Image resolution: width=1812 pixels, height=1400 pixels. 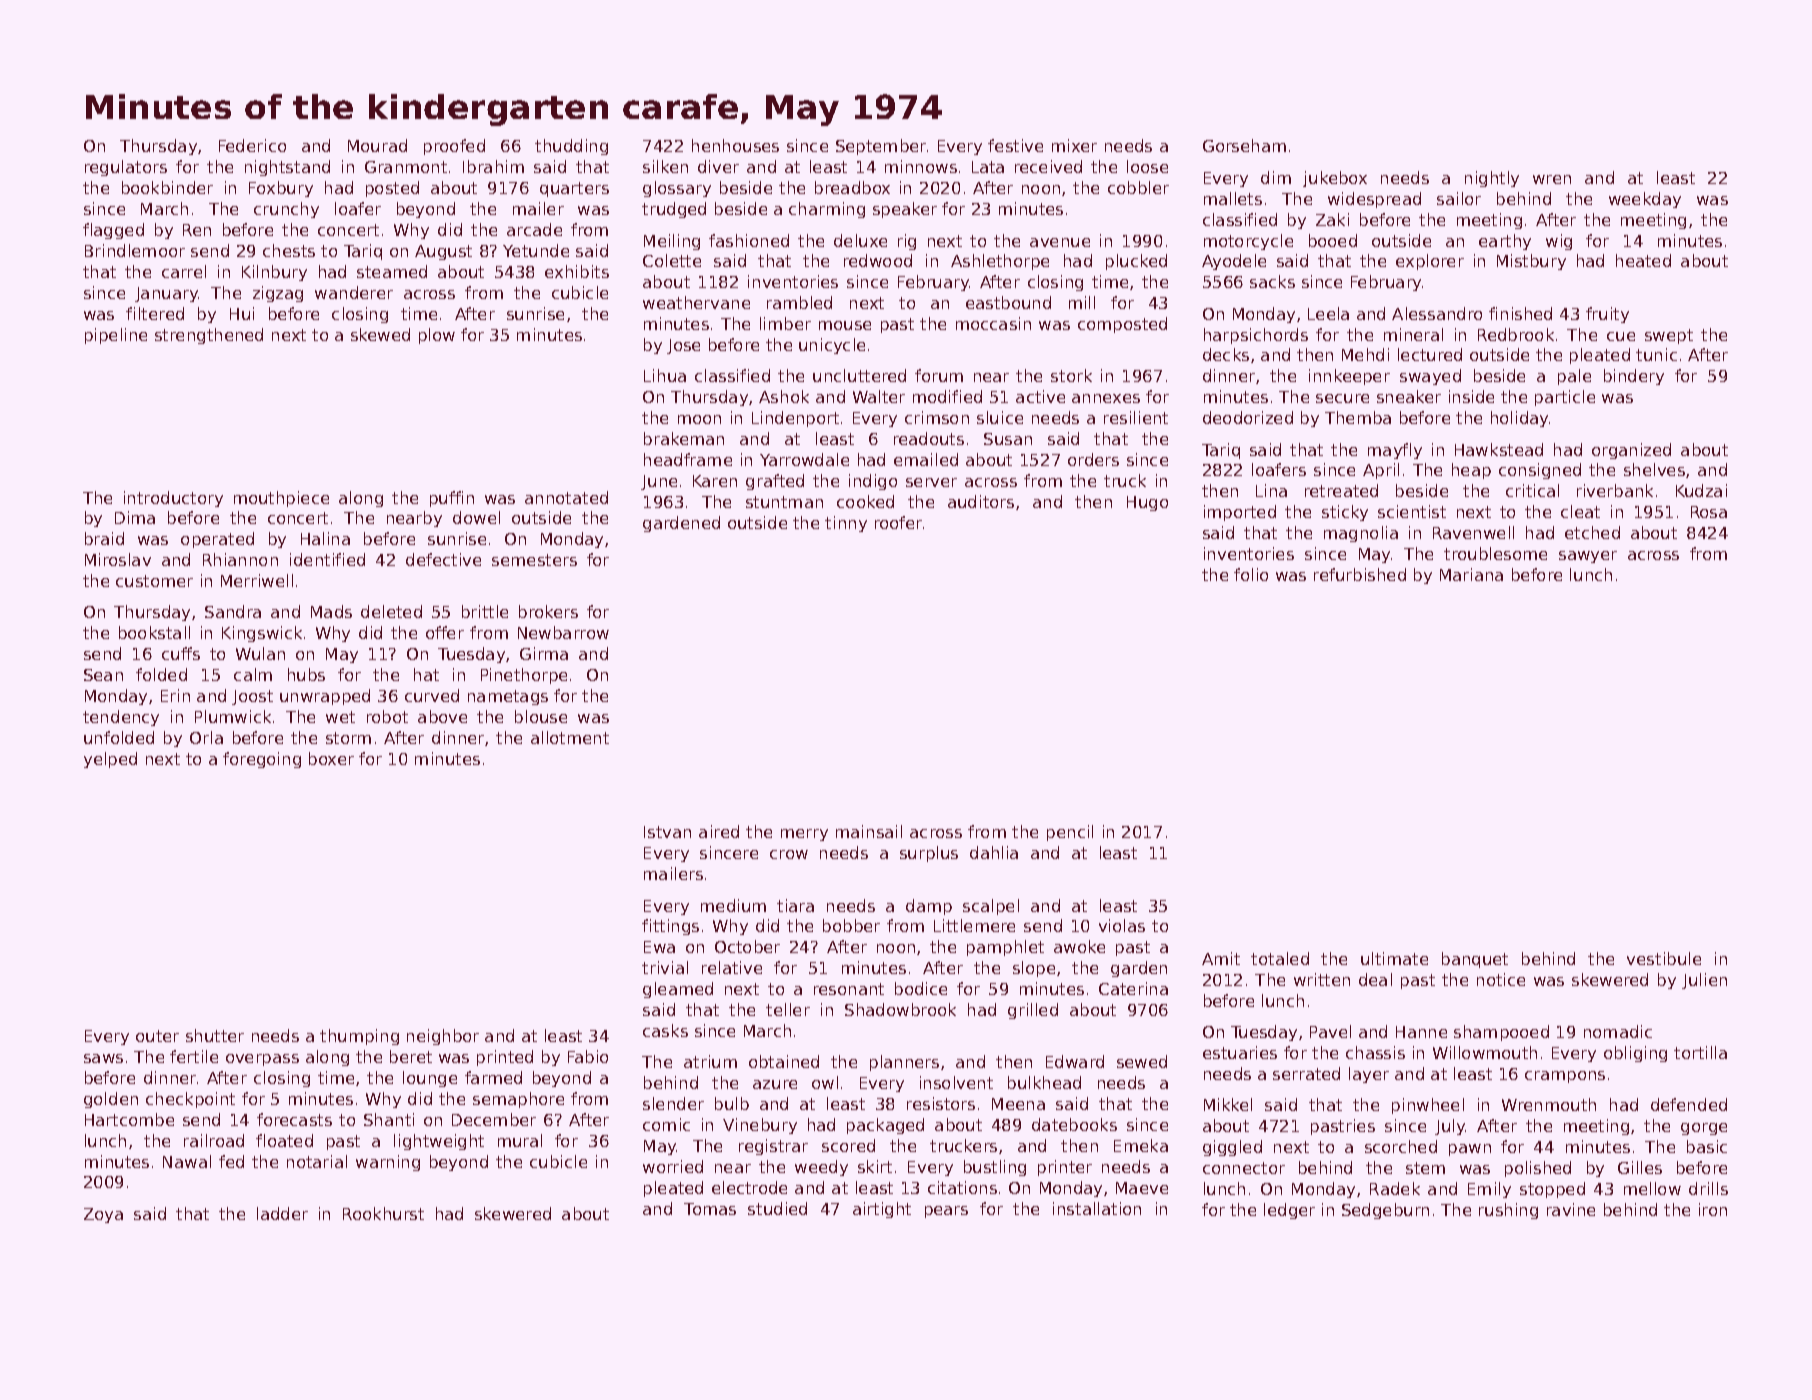 I want to click on braid, so click(x=104, y=538).
